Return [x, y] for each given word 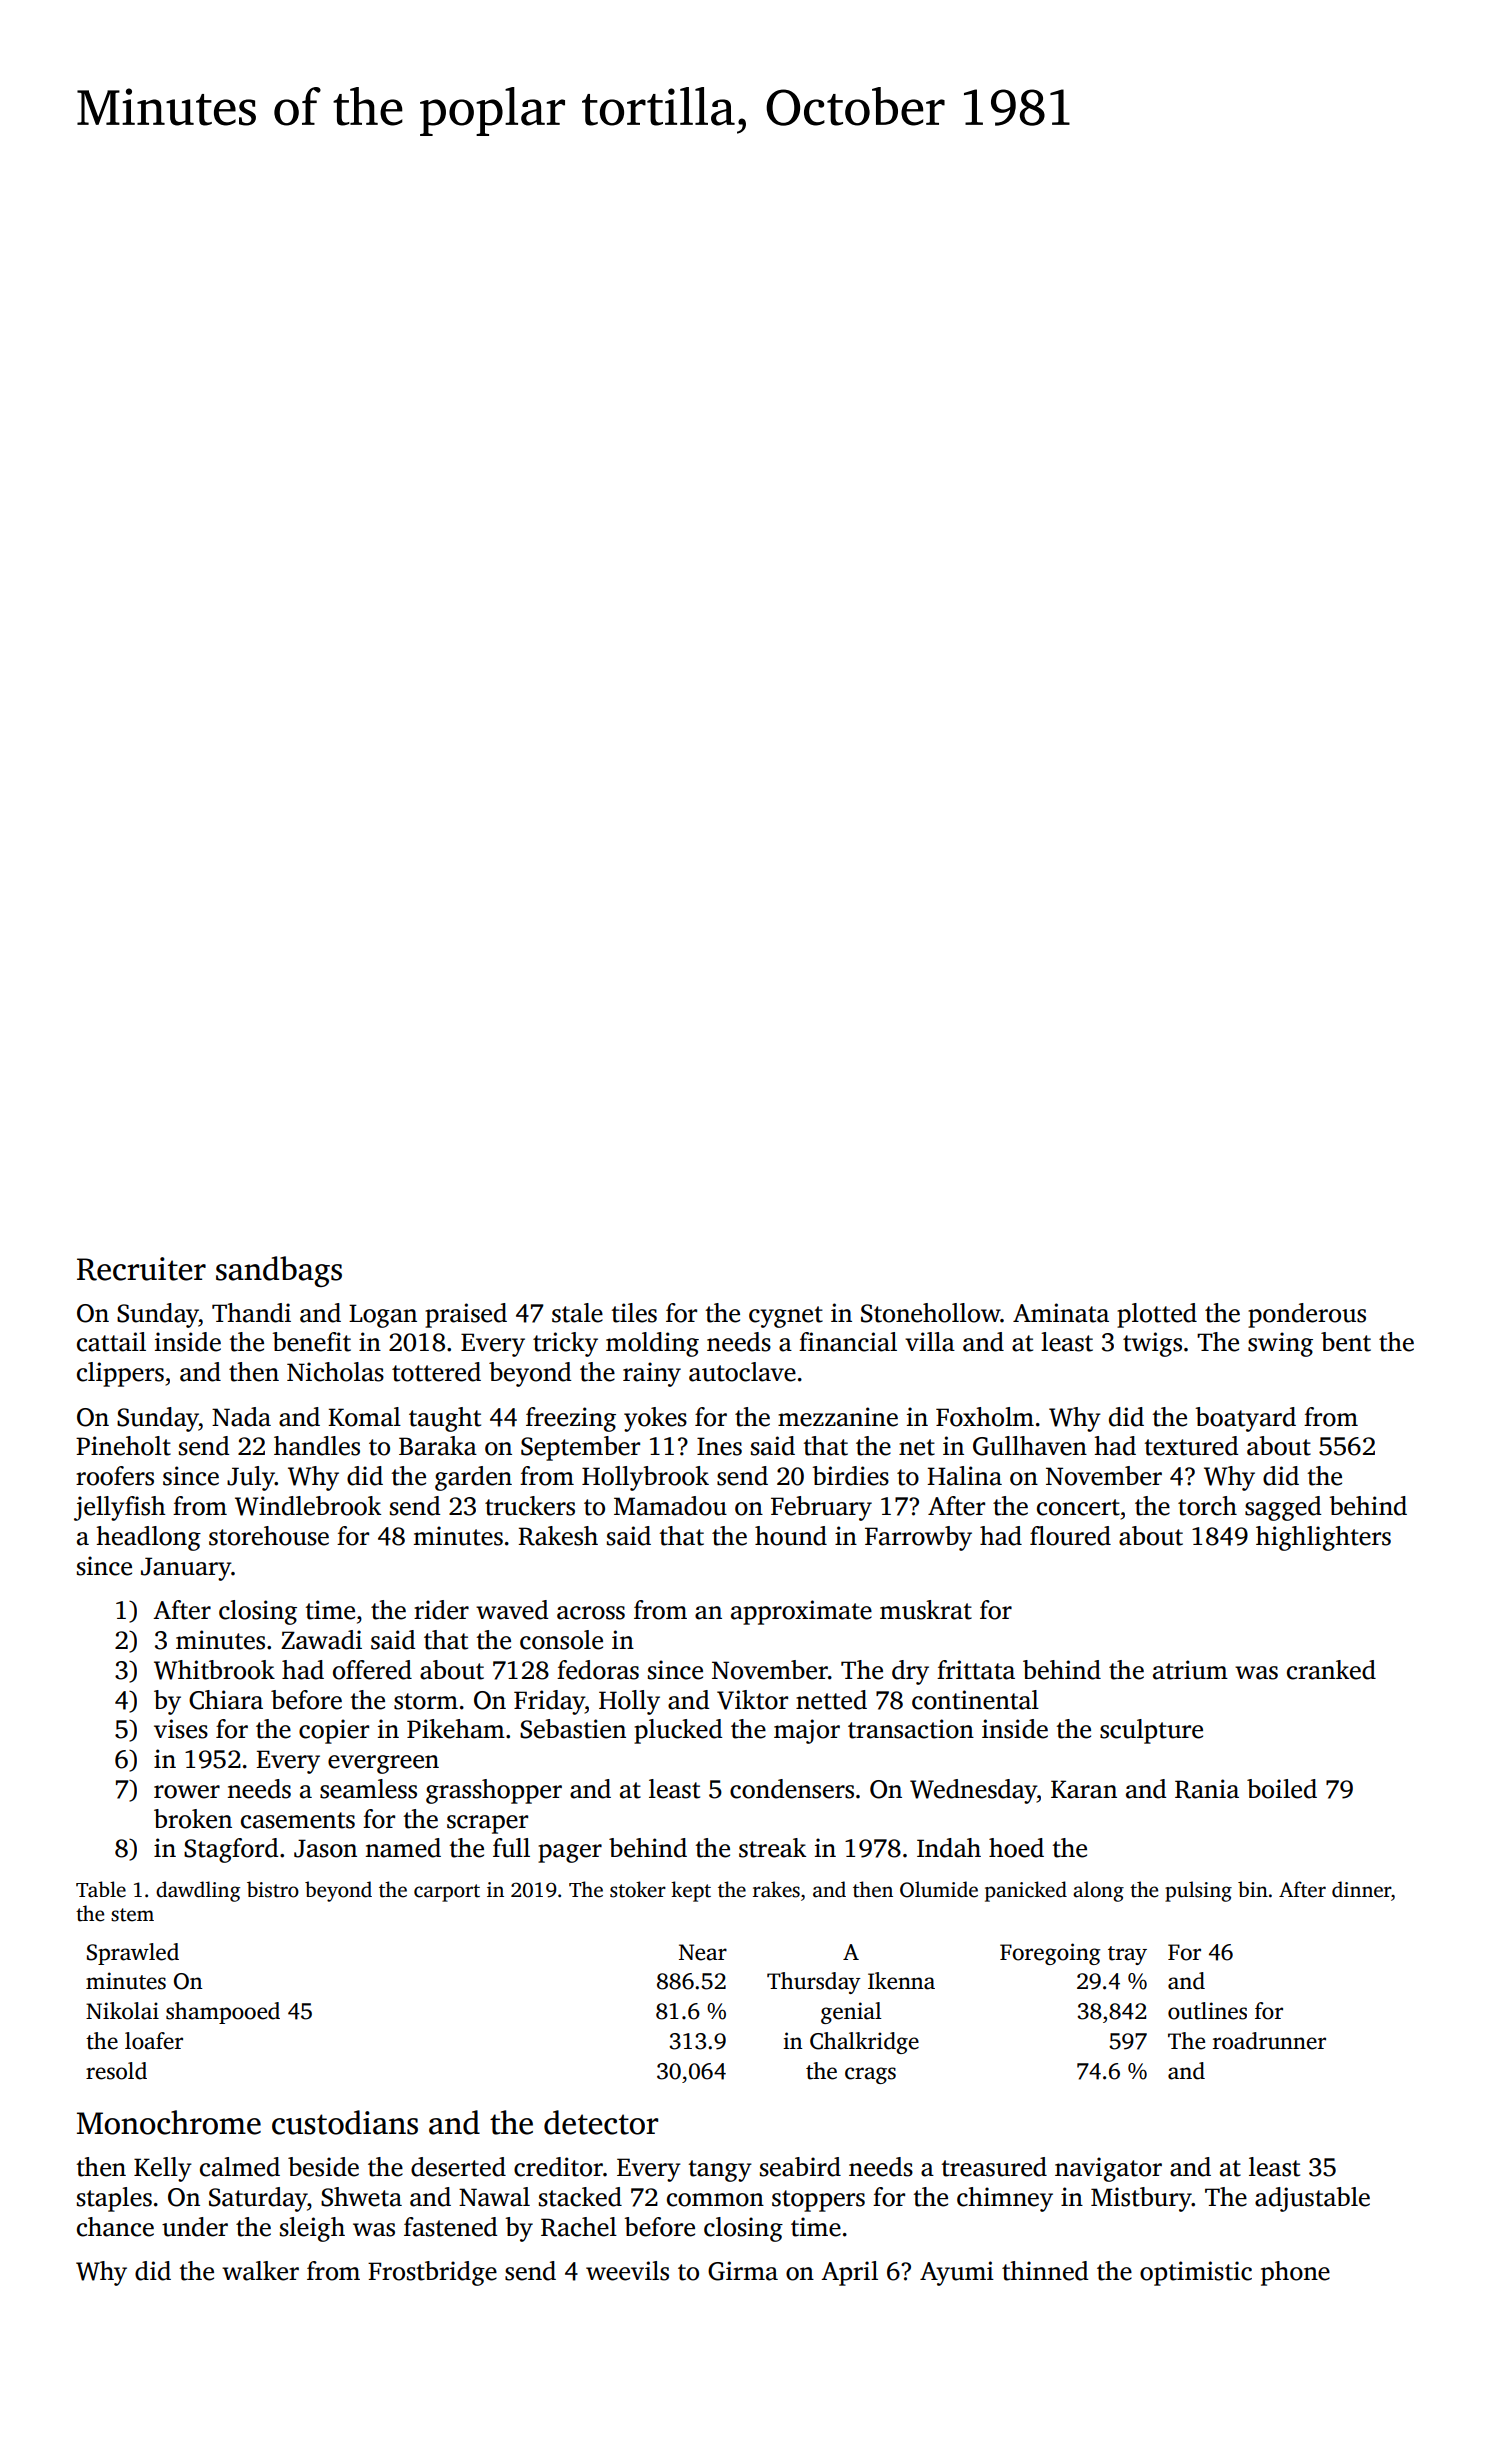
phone [1295, 2273]
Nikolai [122, 2011]
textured [1191, 1446]
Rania [1207, 1789]
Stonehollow [930, 1313]
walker [260, 2271]
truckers [530, 1506]
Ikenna [901, 1981]
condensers [792, 1789]
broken [193, 1819]
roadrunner [1269, 2041]
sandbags [279, 1271]
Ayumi [957, 2273]
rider [441, 1610]
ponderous [1307, 1315]
